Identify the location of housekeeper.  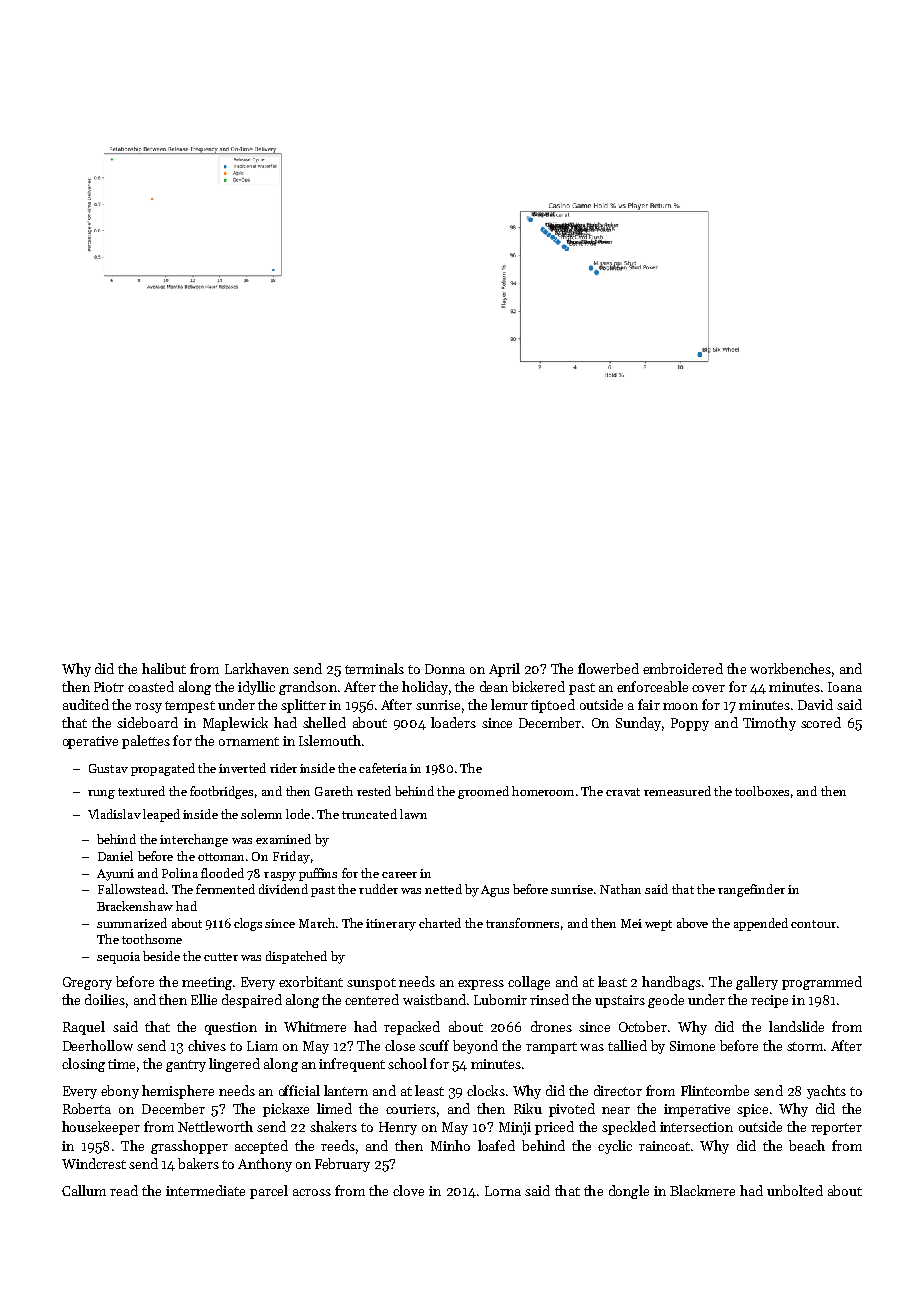
(101, 1128).
